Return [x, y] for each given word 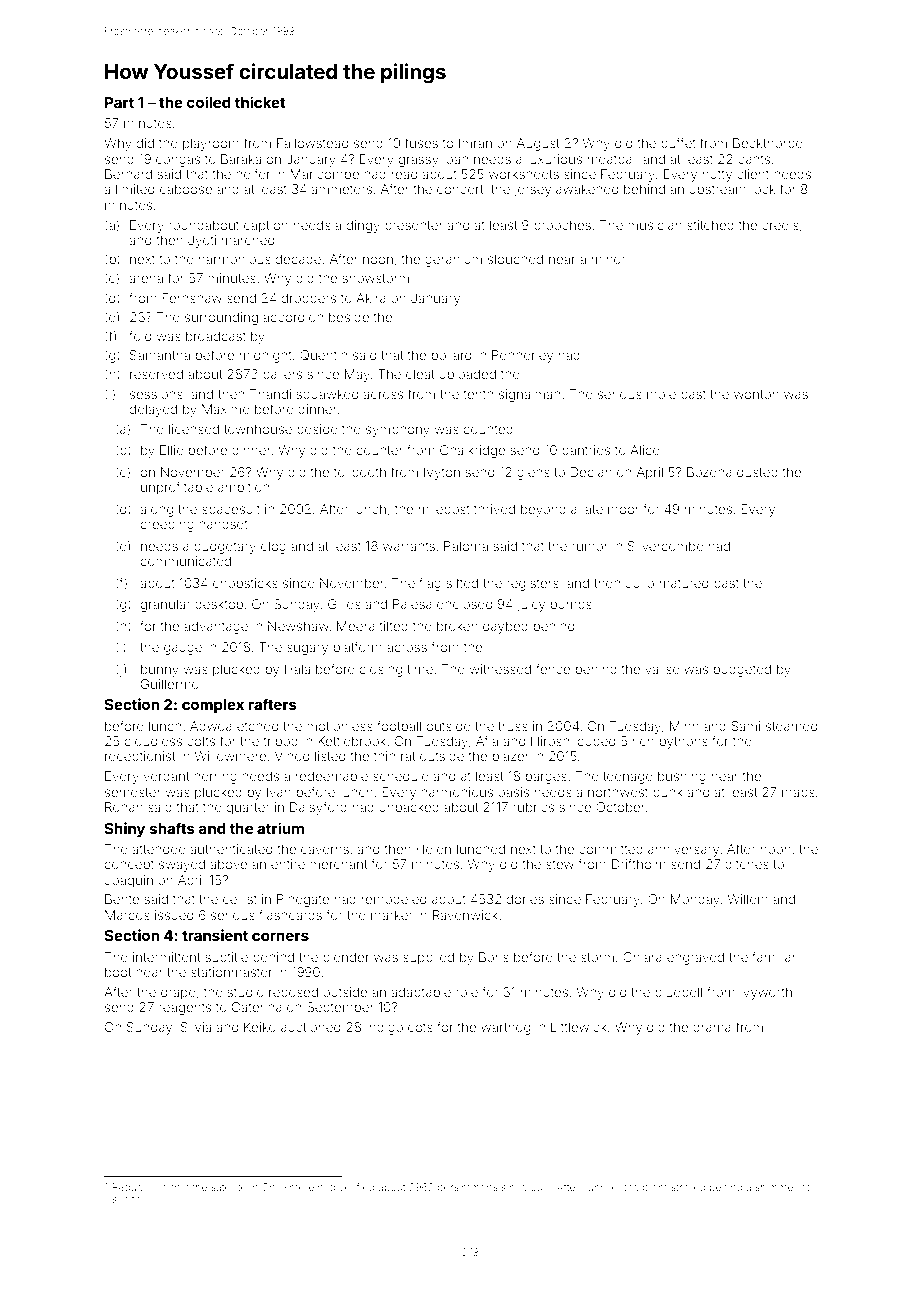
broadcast [216, 336]
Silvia [196, 1027]
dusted [757, 472]
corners [280, 936]
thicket [260, 102]
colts [201, 741]
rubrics [533, 807]
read [404, 174]
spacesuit [231, 510]
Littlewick [579, 1027]
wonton [756, 394]
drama [712, 1027]
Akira [371, 298]
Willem [748, 899]
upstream [718, 191]
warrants [409, 546]
